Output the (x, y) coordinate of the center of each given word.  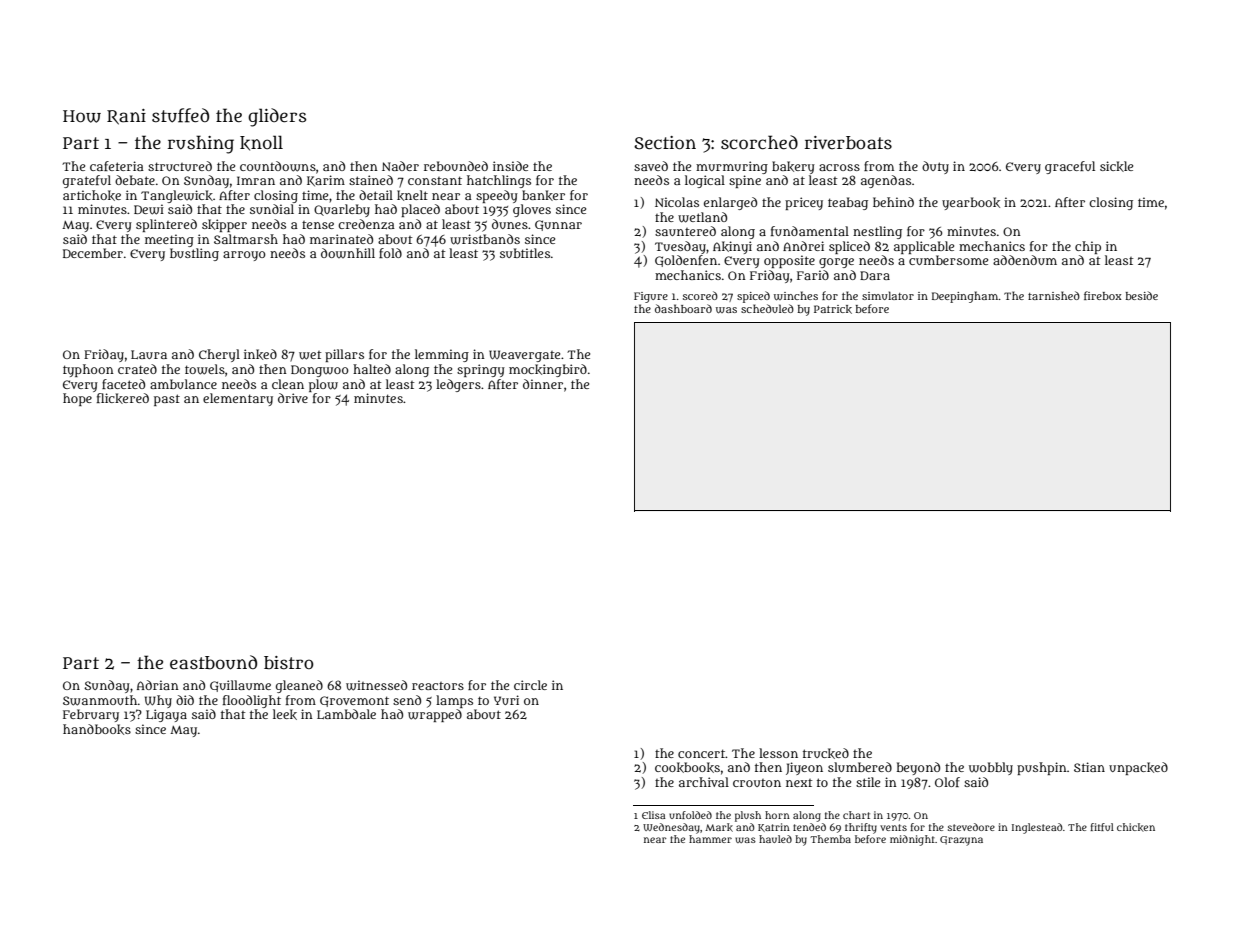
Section (665, 143)
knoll (261, 143)
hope (77, 399)
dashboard (683, 308)
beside (1141, 295)
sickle (1116, 166)
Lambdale (346, 714)
